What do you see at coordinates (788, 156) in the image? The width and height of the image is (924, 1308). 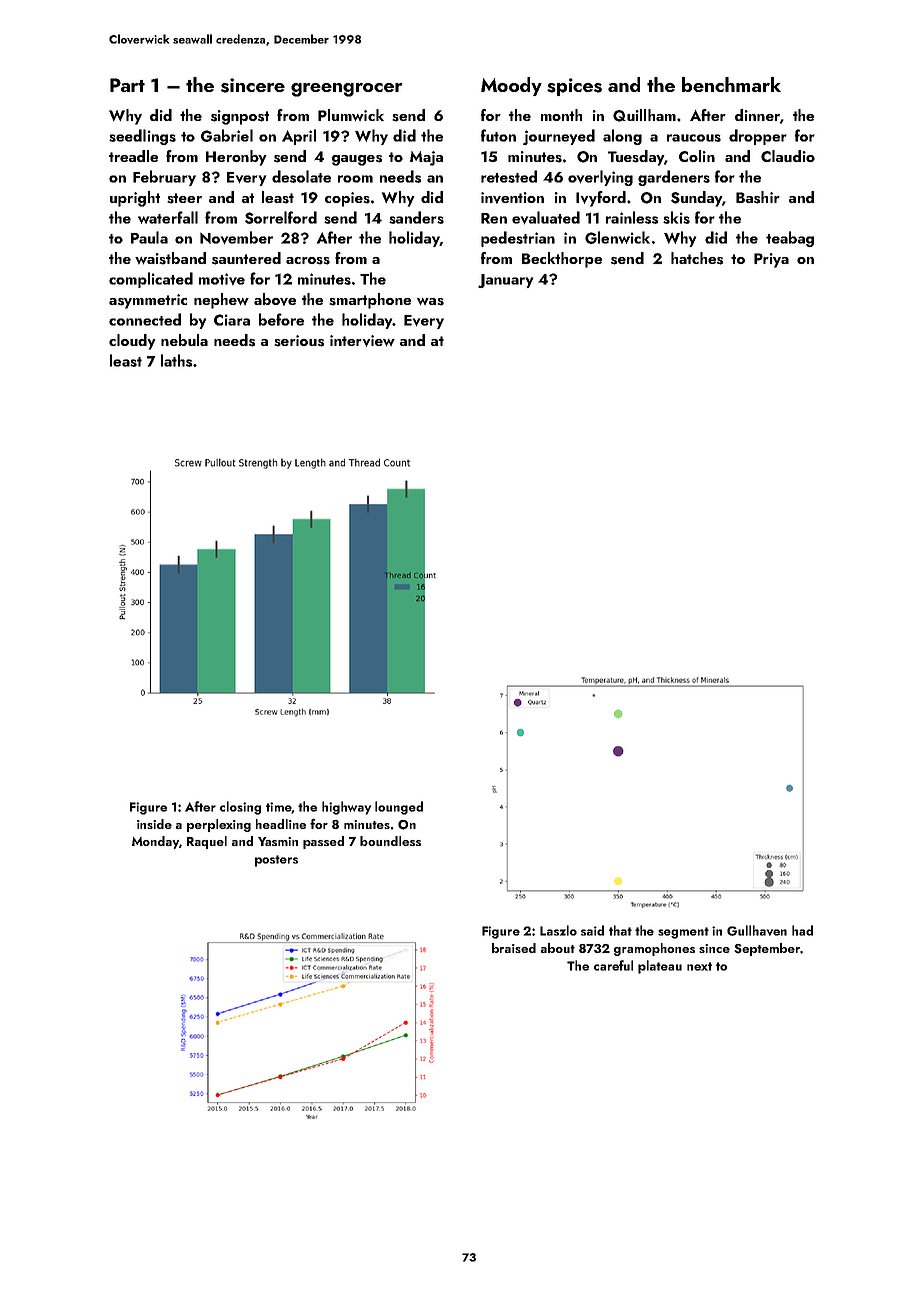 I see `Claudio` at bounding box center [788, 156].
